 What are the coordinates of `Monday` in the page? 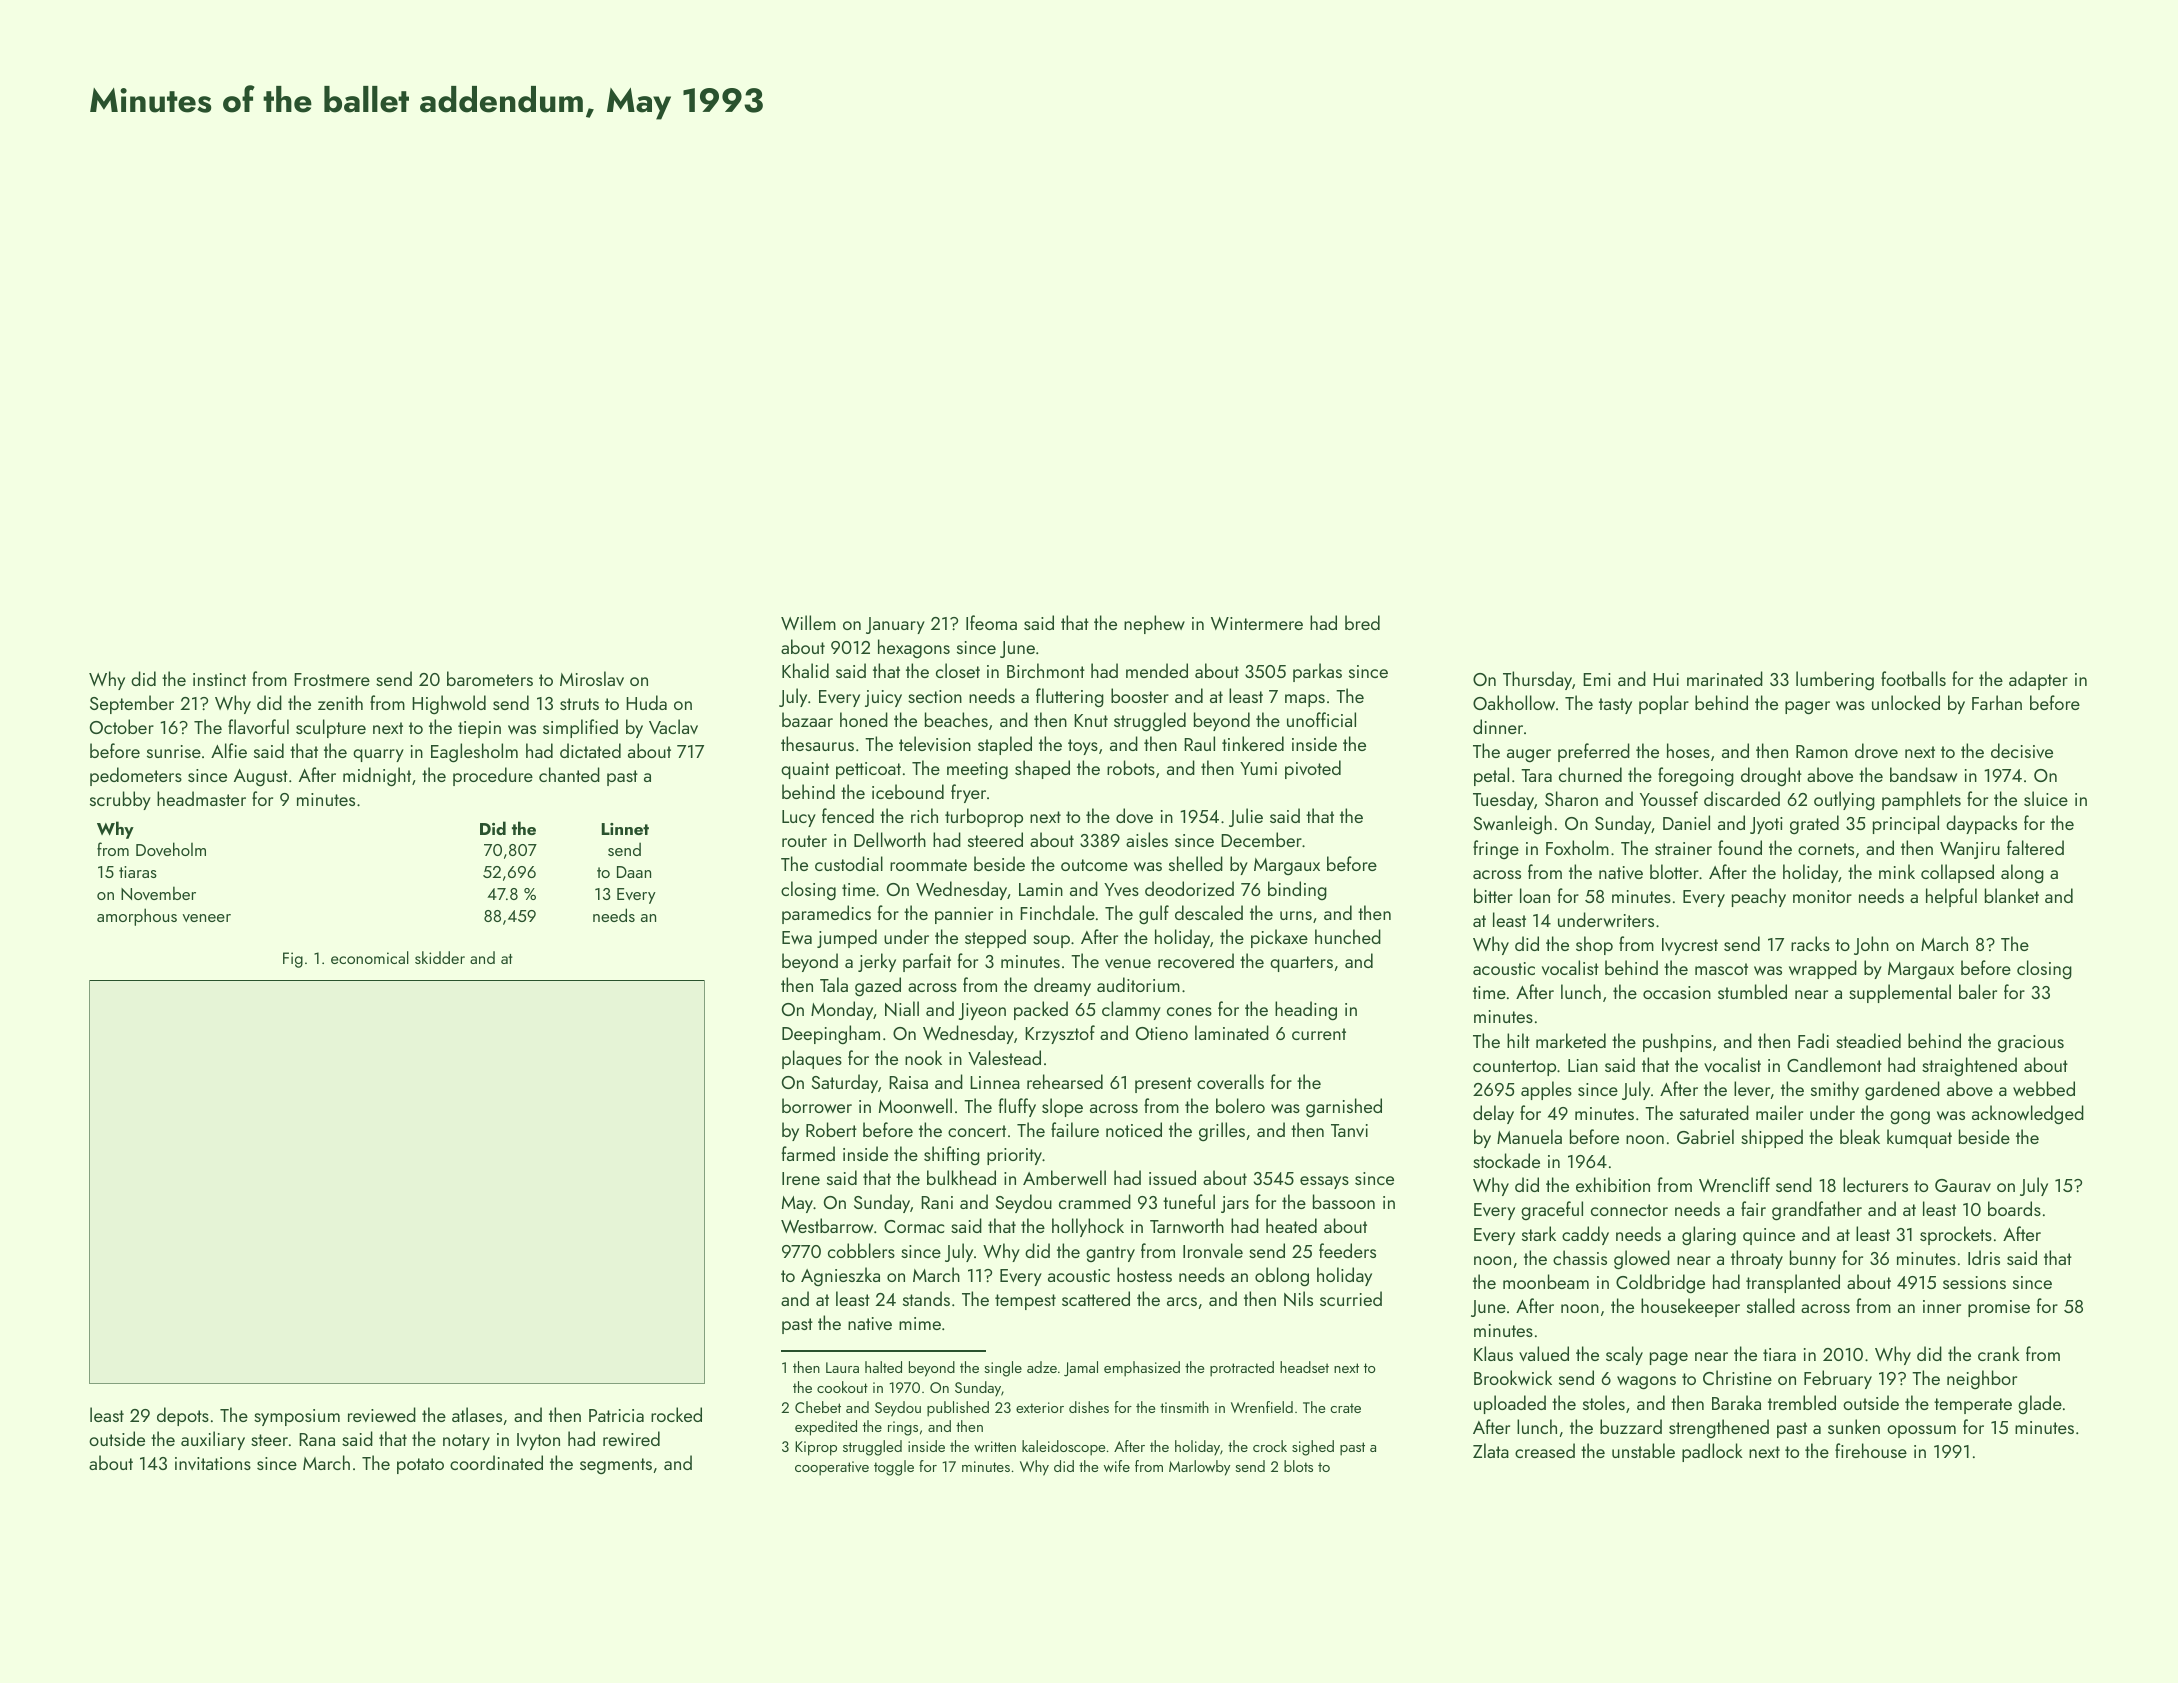 It's located at (842, 1010).
